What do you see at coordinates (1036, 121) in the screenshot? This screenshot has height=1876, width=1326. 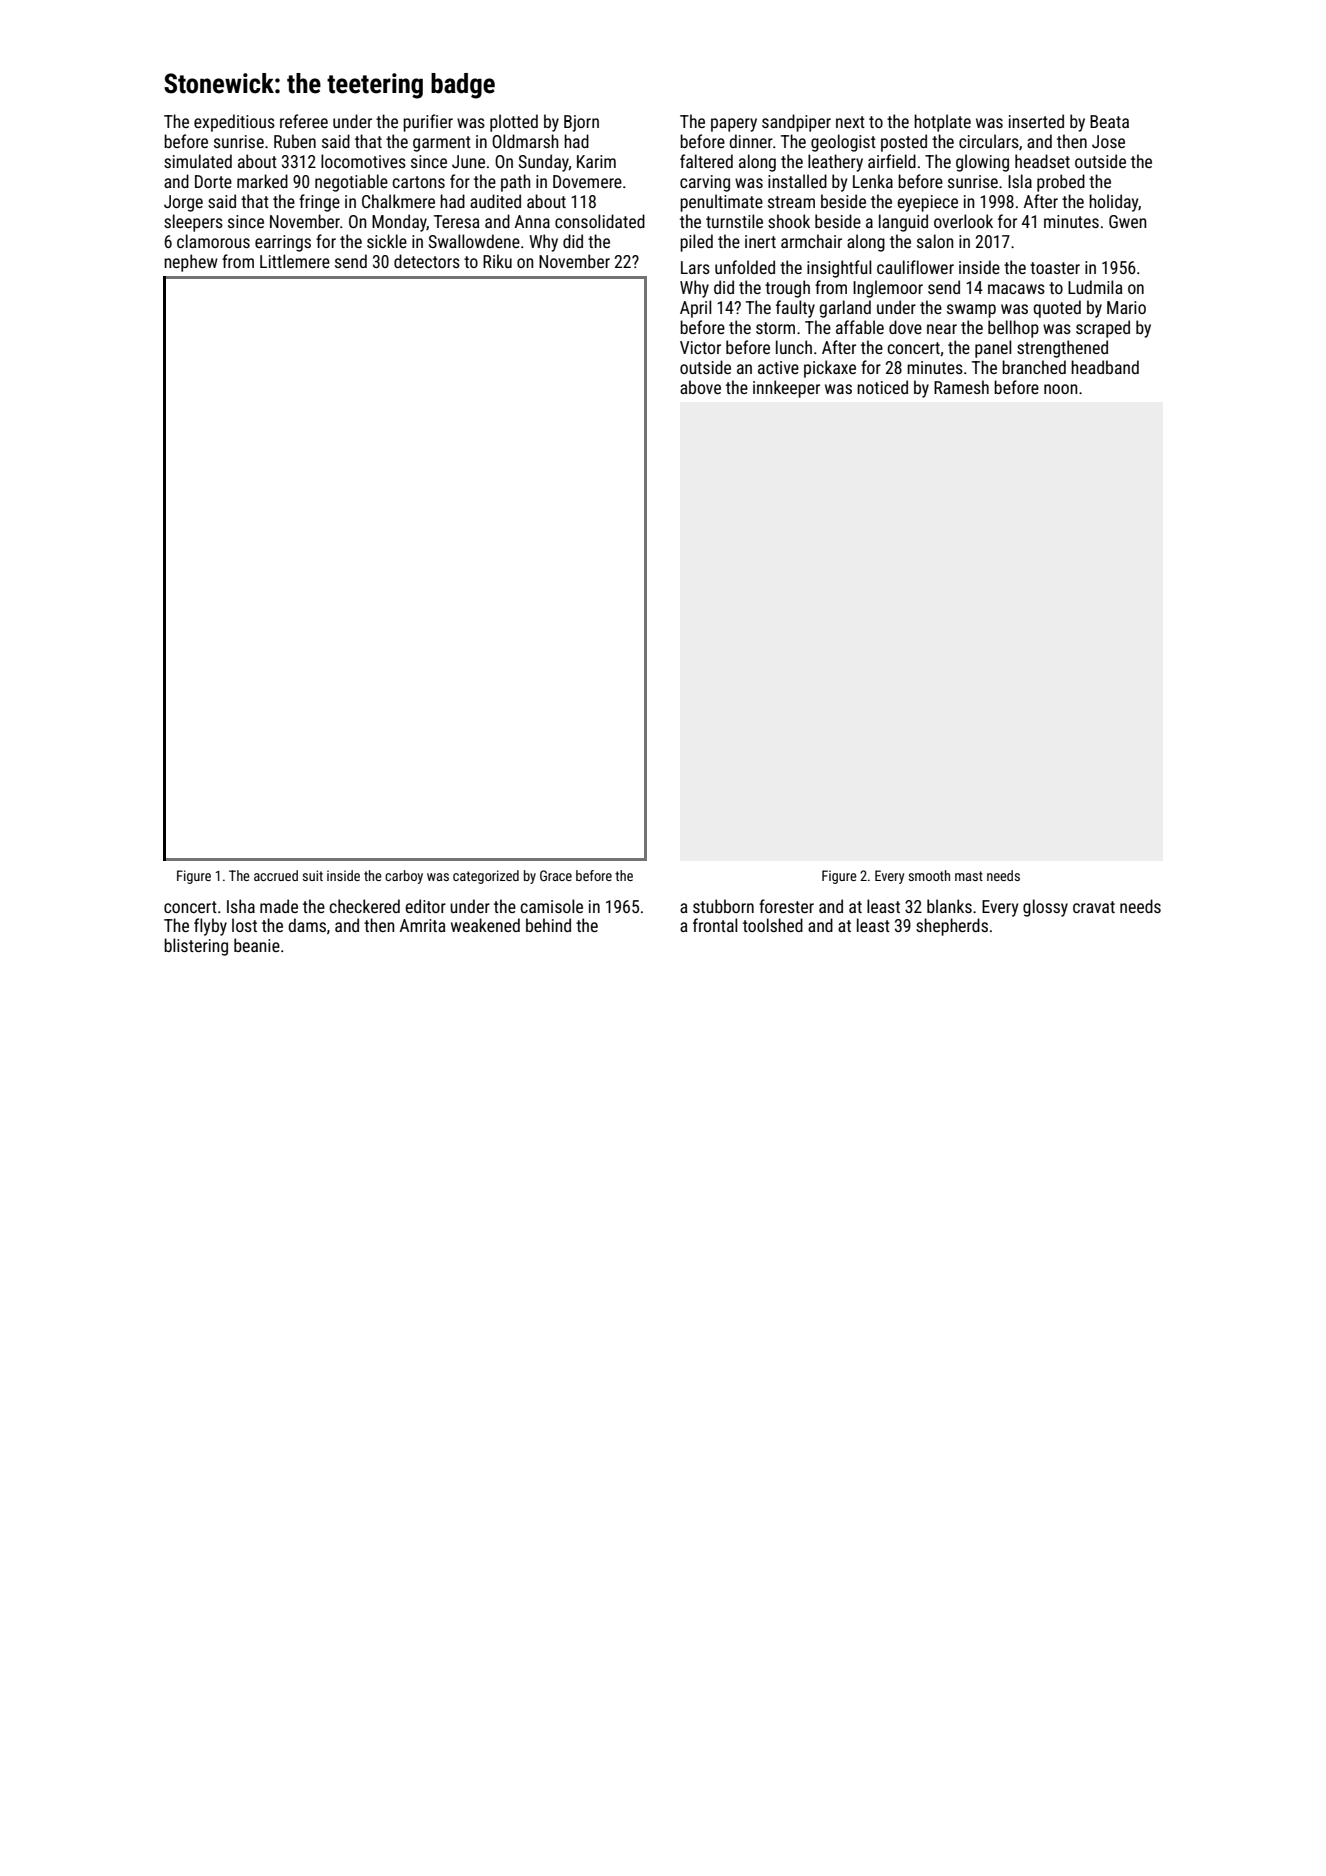 I see `inserted` at bounding box center [1036, 121].
